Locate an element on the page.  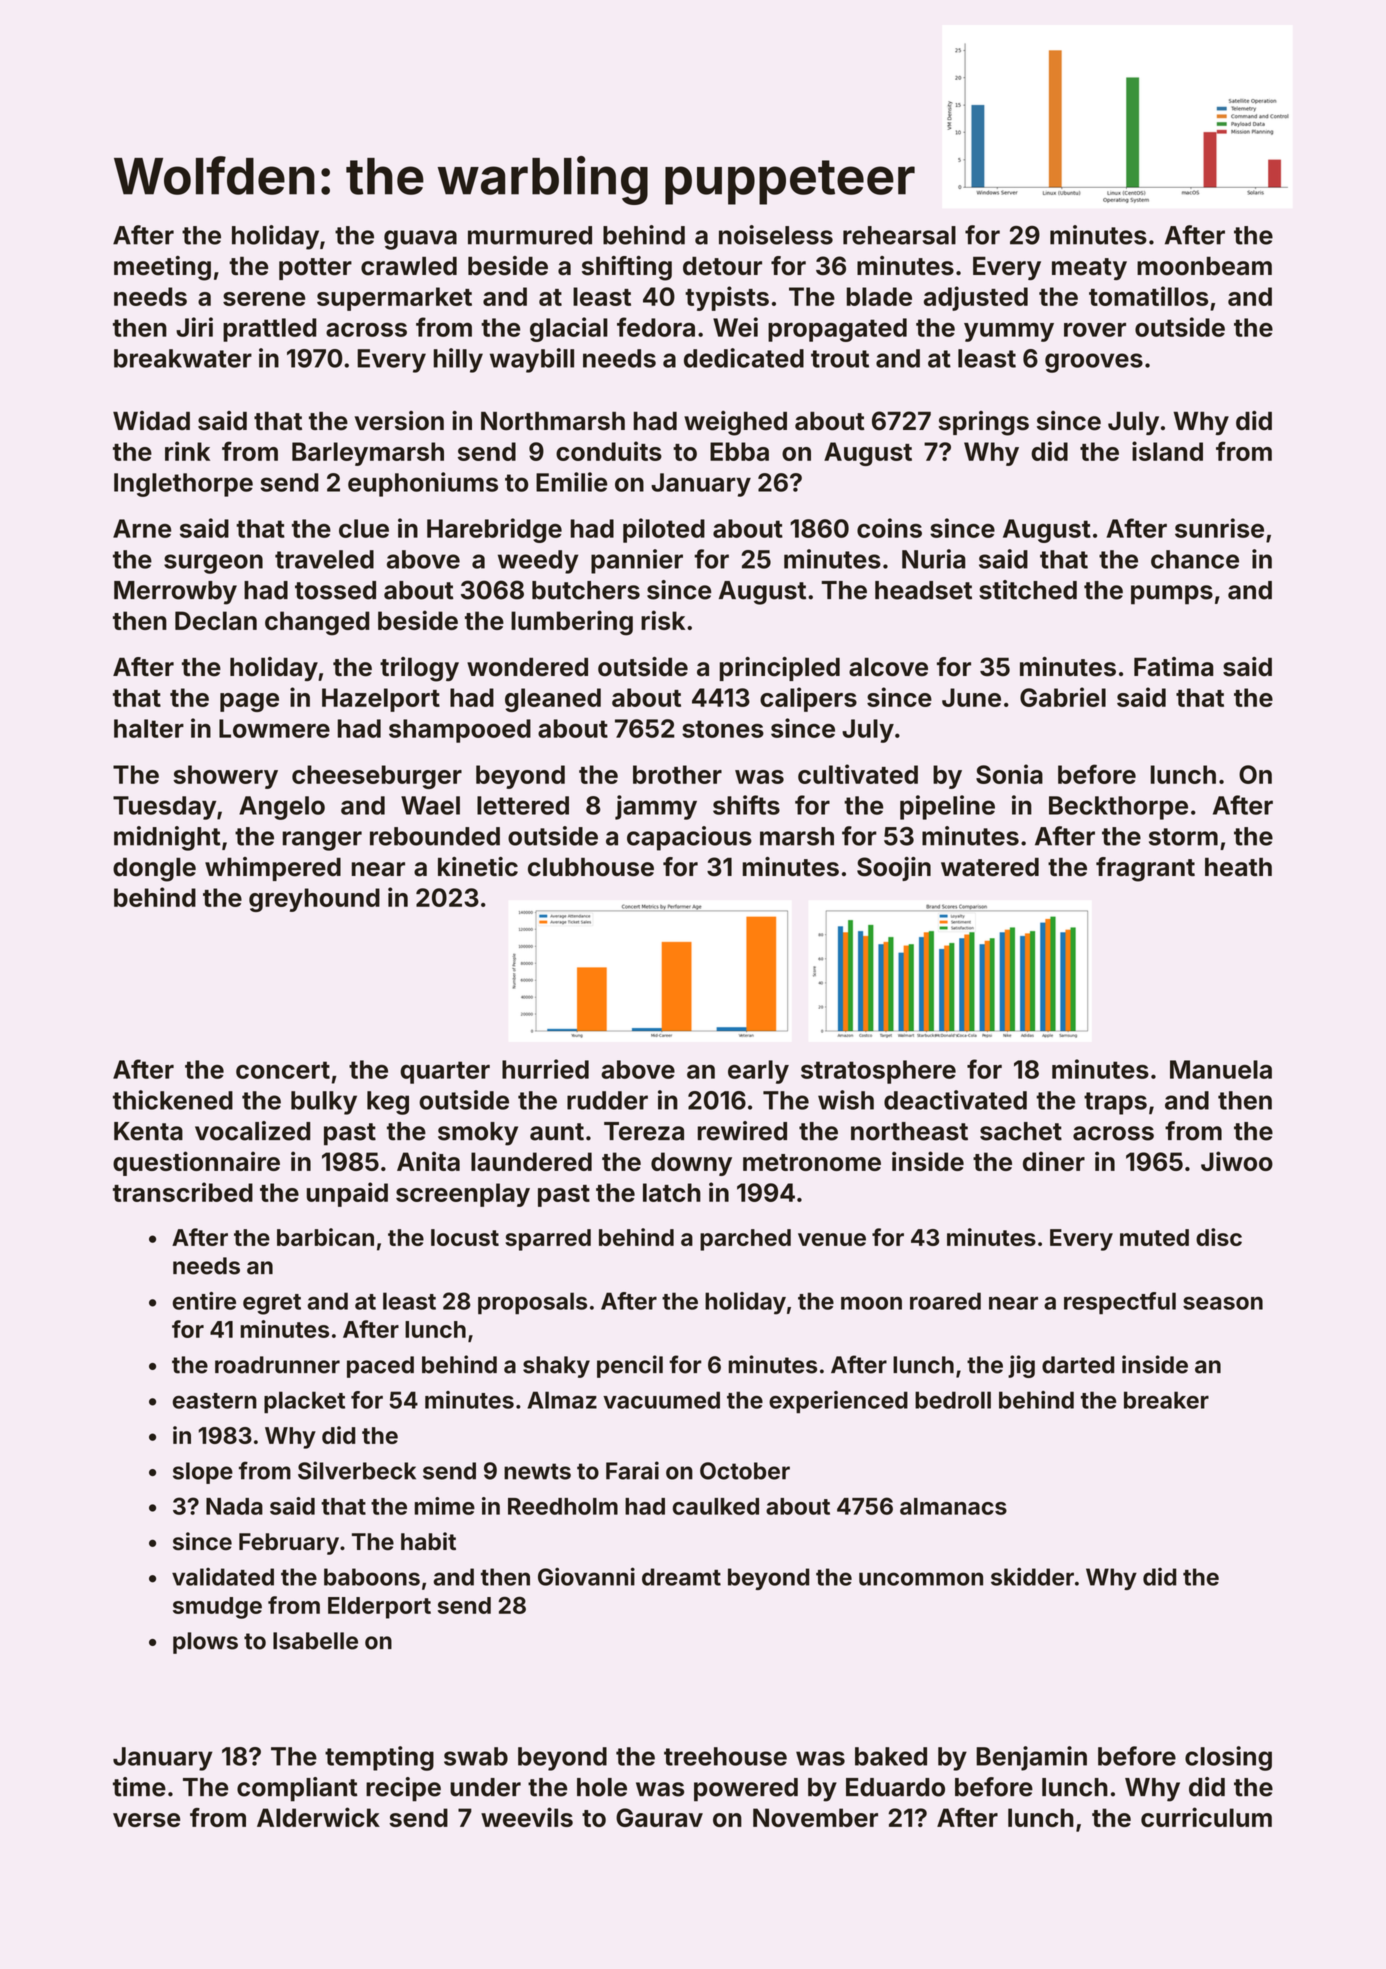
noiseless is located at coordinates (776, 235).
